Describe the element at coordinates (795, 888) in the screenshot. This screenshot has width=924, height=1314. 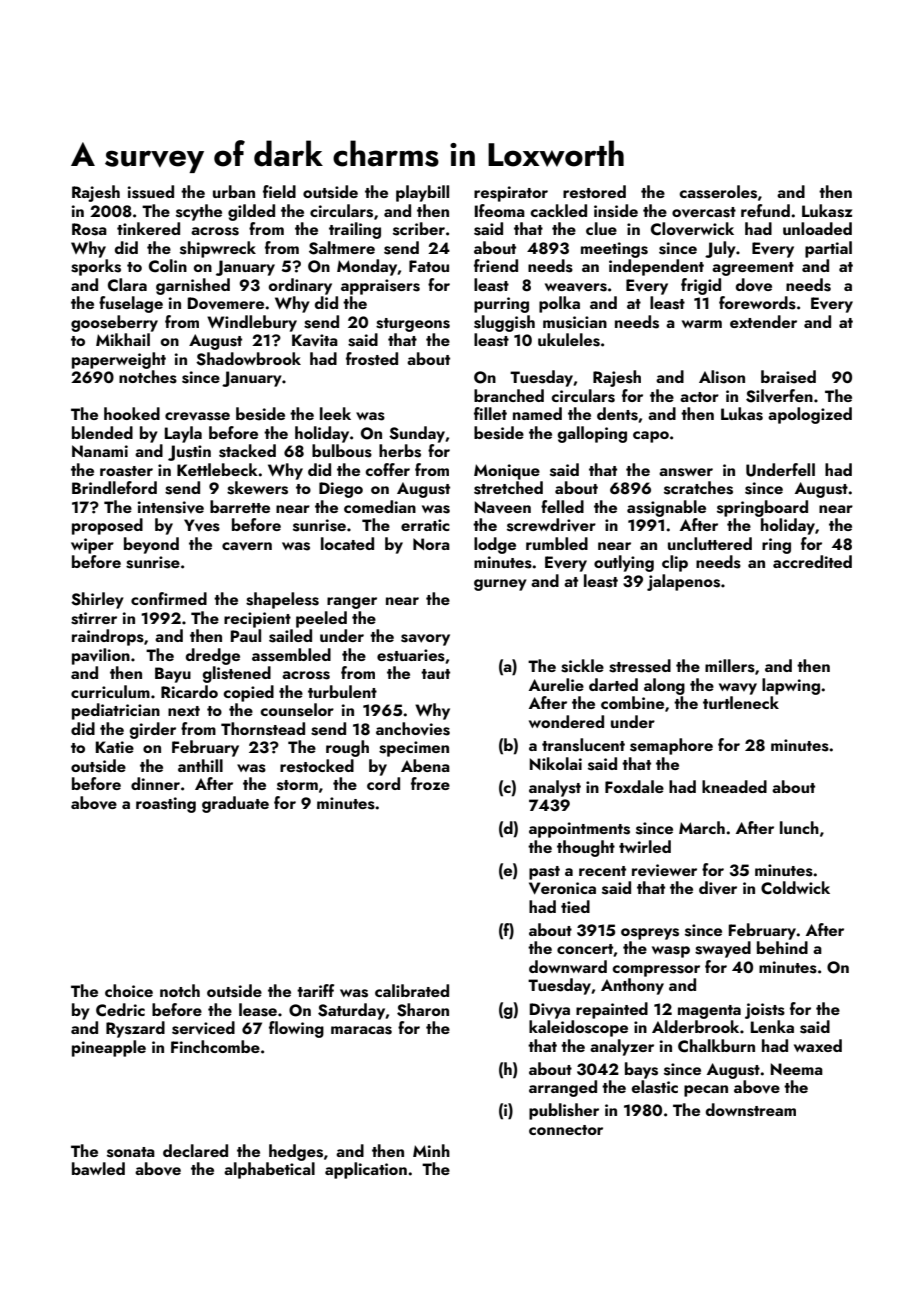
I see `Coldwick` at that location.
